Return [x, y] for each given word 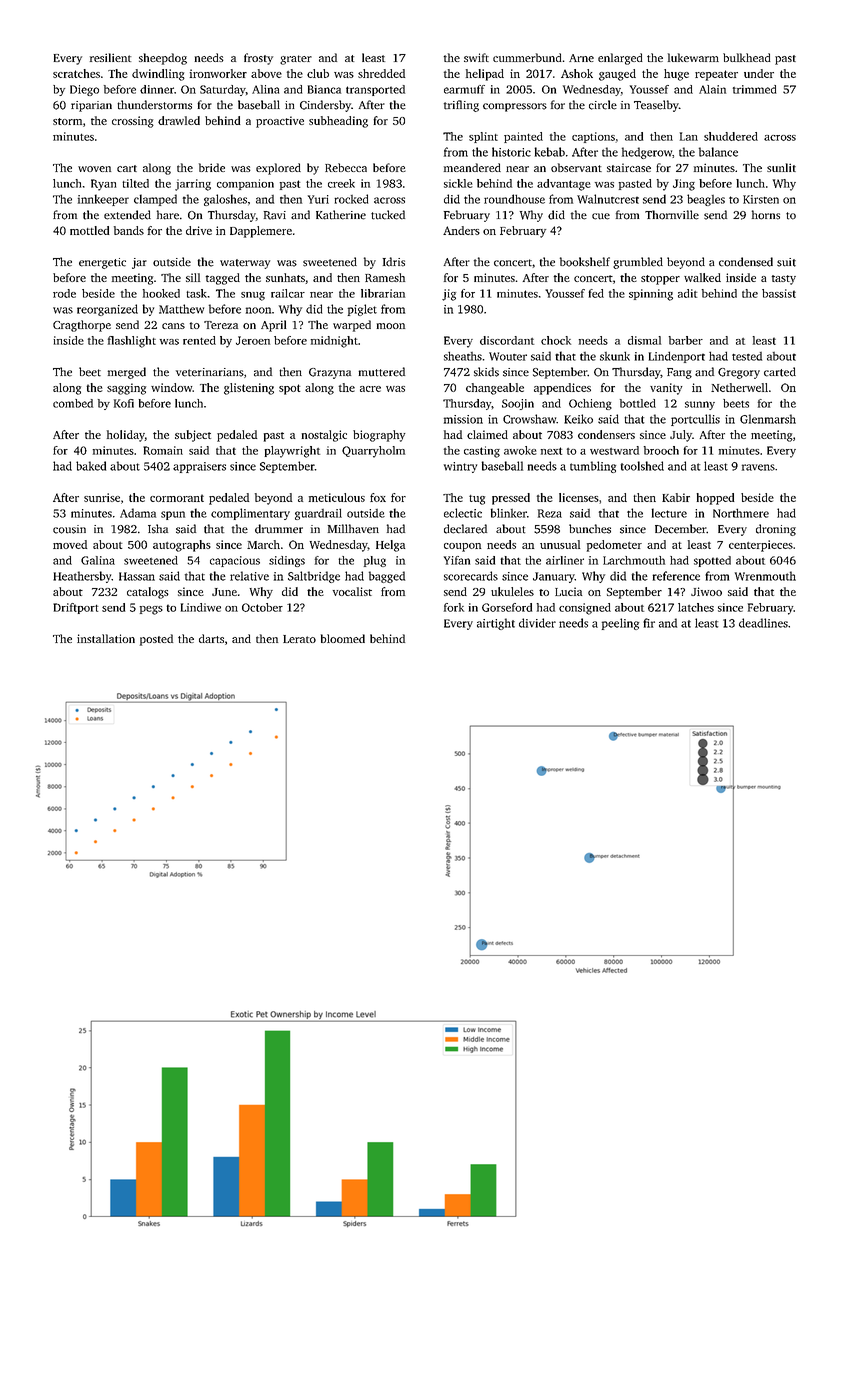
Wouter [508, 356]
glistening [249, 389]
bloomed [343, 638]
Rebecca [346, 167]
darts [211, 638]
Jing [684, 185]
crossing [133, 122]
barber [686, 340]
